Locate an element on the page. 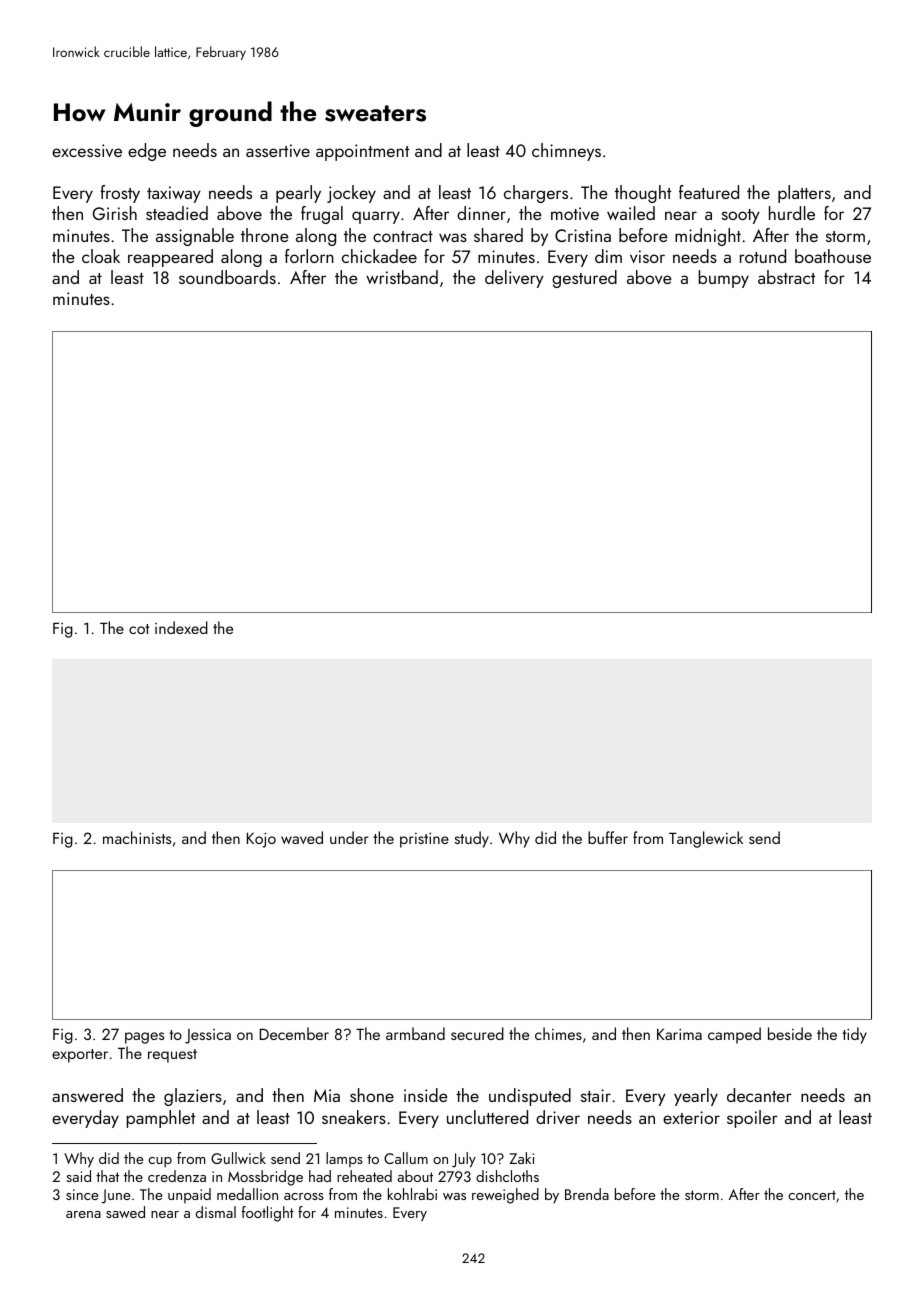 Image resolution: width=924 pixels, height=1308 pixels. cot is located at coordinates (139, 629).
